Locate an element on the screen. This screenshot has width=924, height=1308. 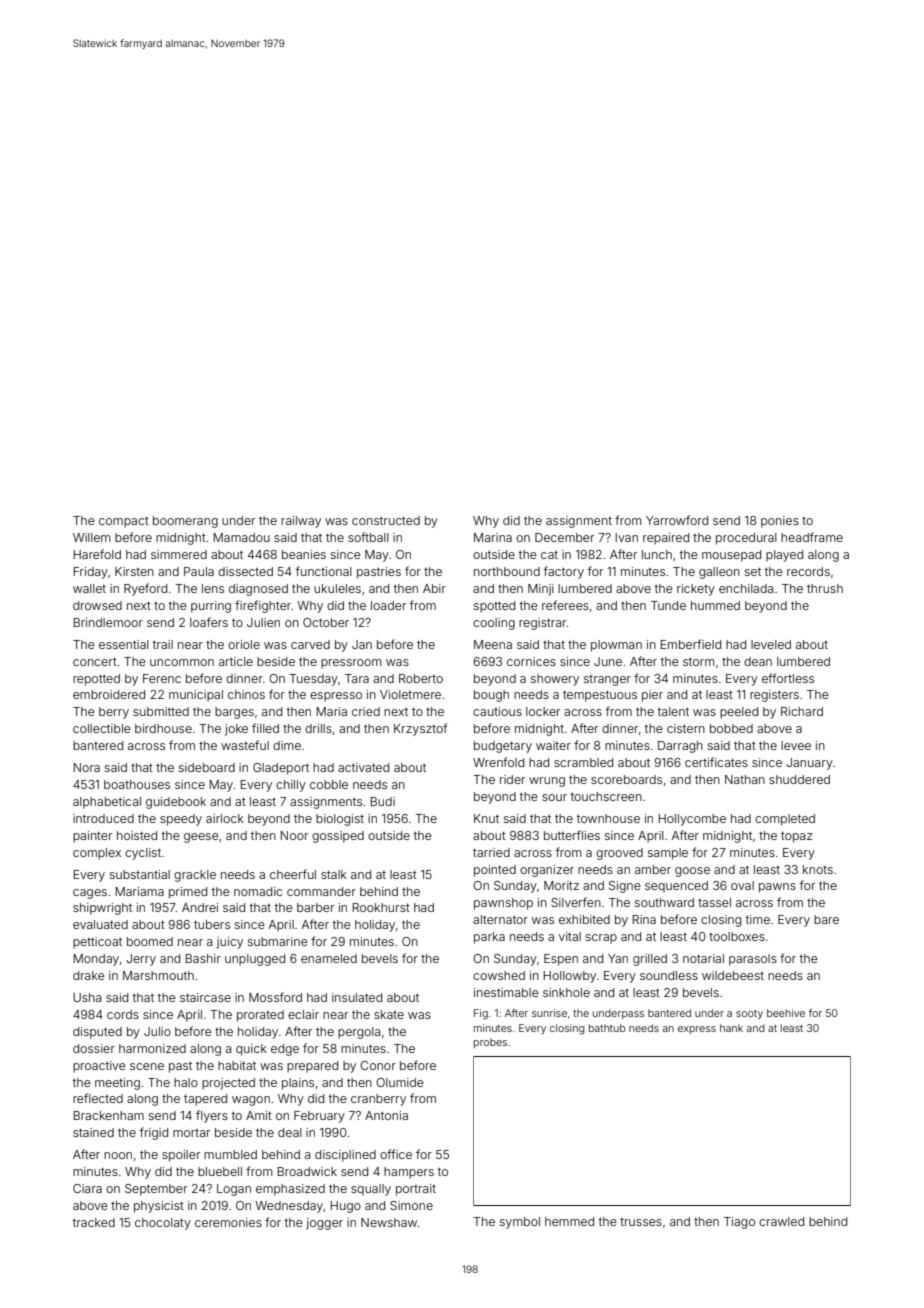
Yarrowford is located at coordinates (677, 520).
